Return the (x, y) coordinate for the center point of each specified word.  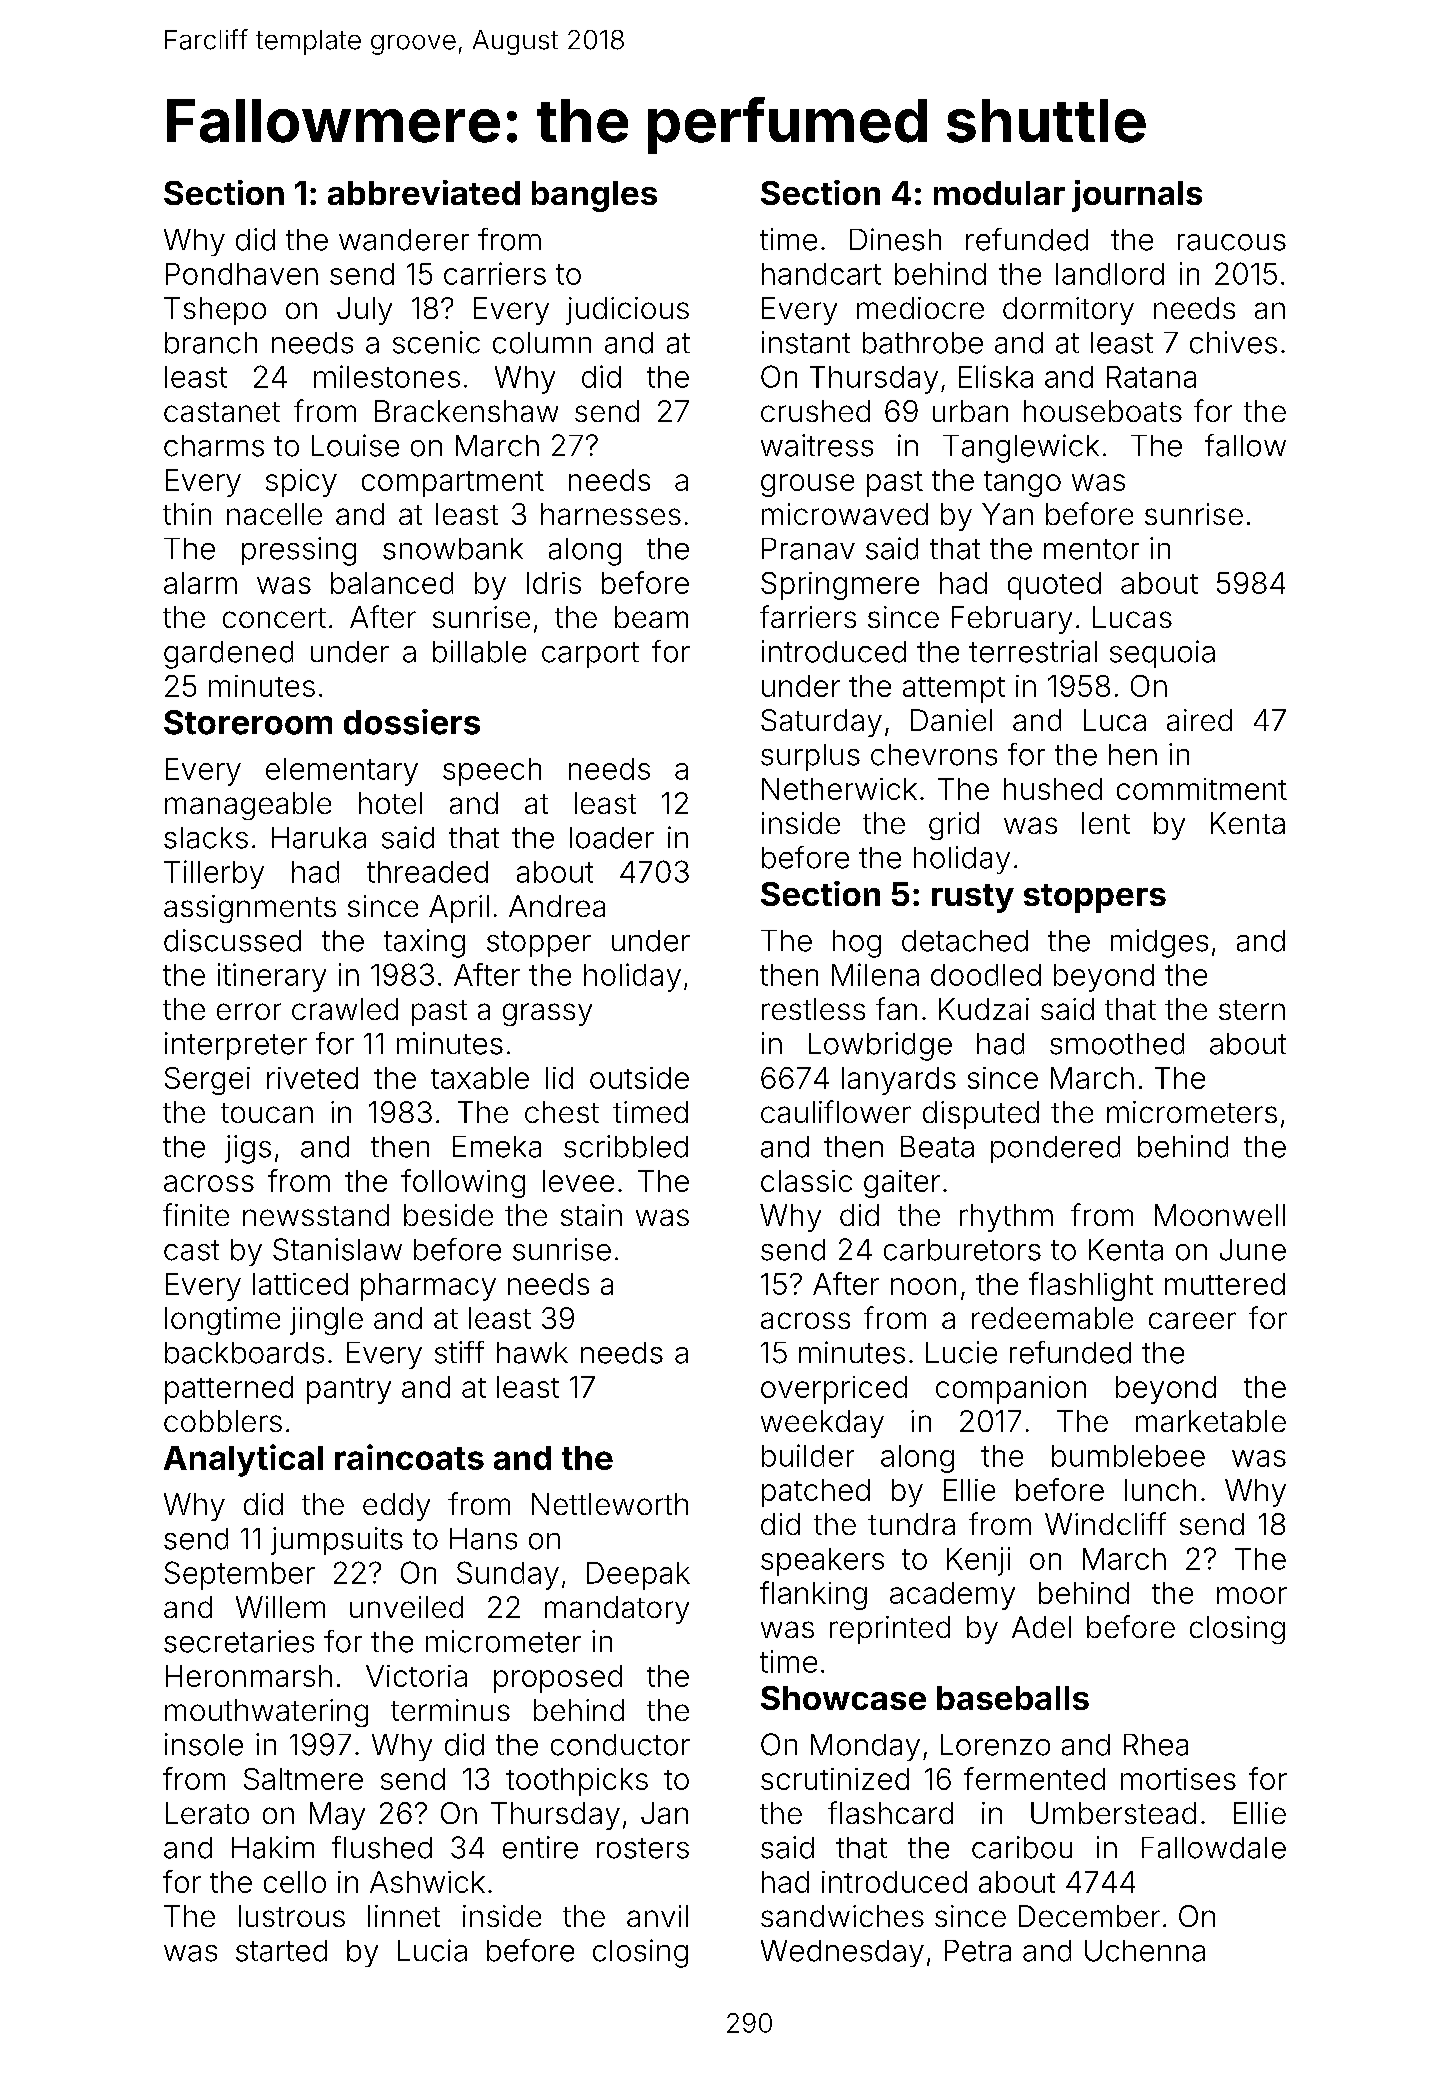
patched (816, 1493)
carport (590, 655)
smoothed (1117, 1044)
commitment (1202, 789)
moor (1252, 1595)
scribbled (626, 1146)
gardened (228, 655)
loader (612, 838)
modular (999, 193)
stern (1252, 1010)
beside (448, 1215)
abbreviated (424, 192)
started (281, 1951)
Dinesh (895, 239)
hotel (390, 803)
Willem (280, 1607)
